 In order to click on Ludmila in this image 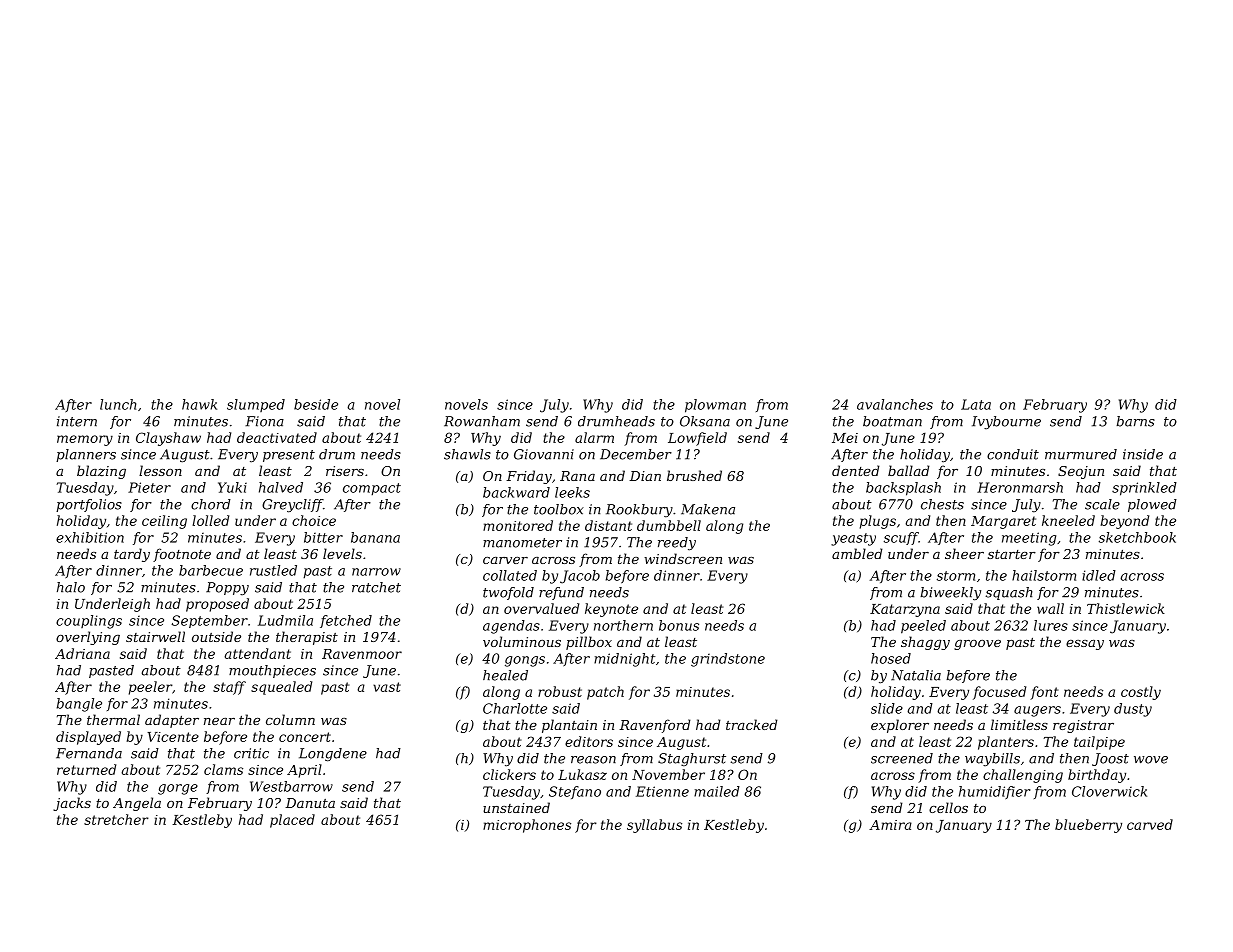, I will do `click(285, 620)`.
